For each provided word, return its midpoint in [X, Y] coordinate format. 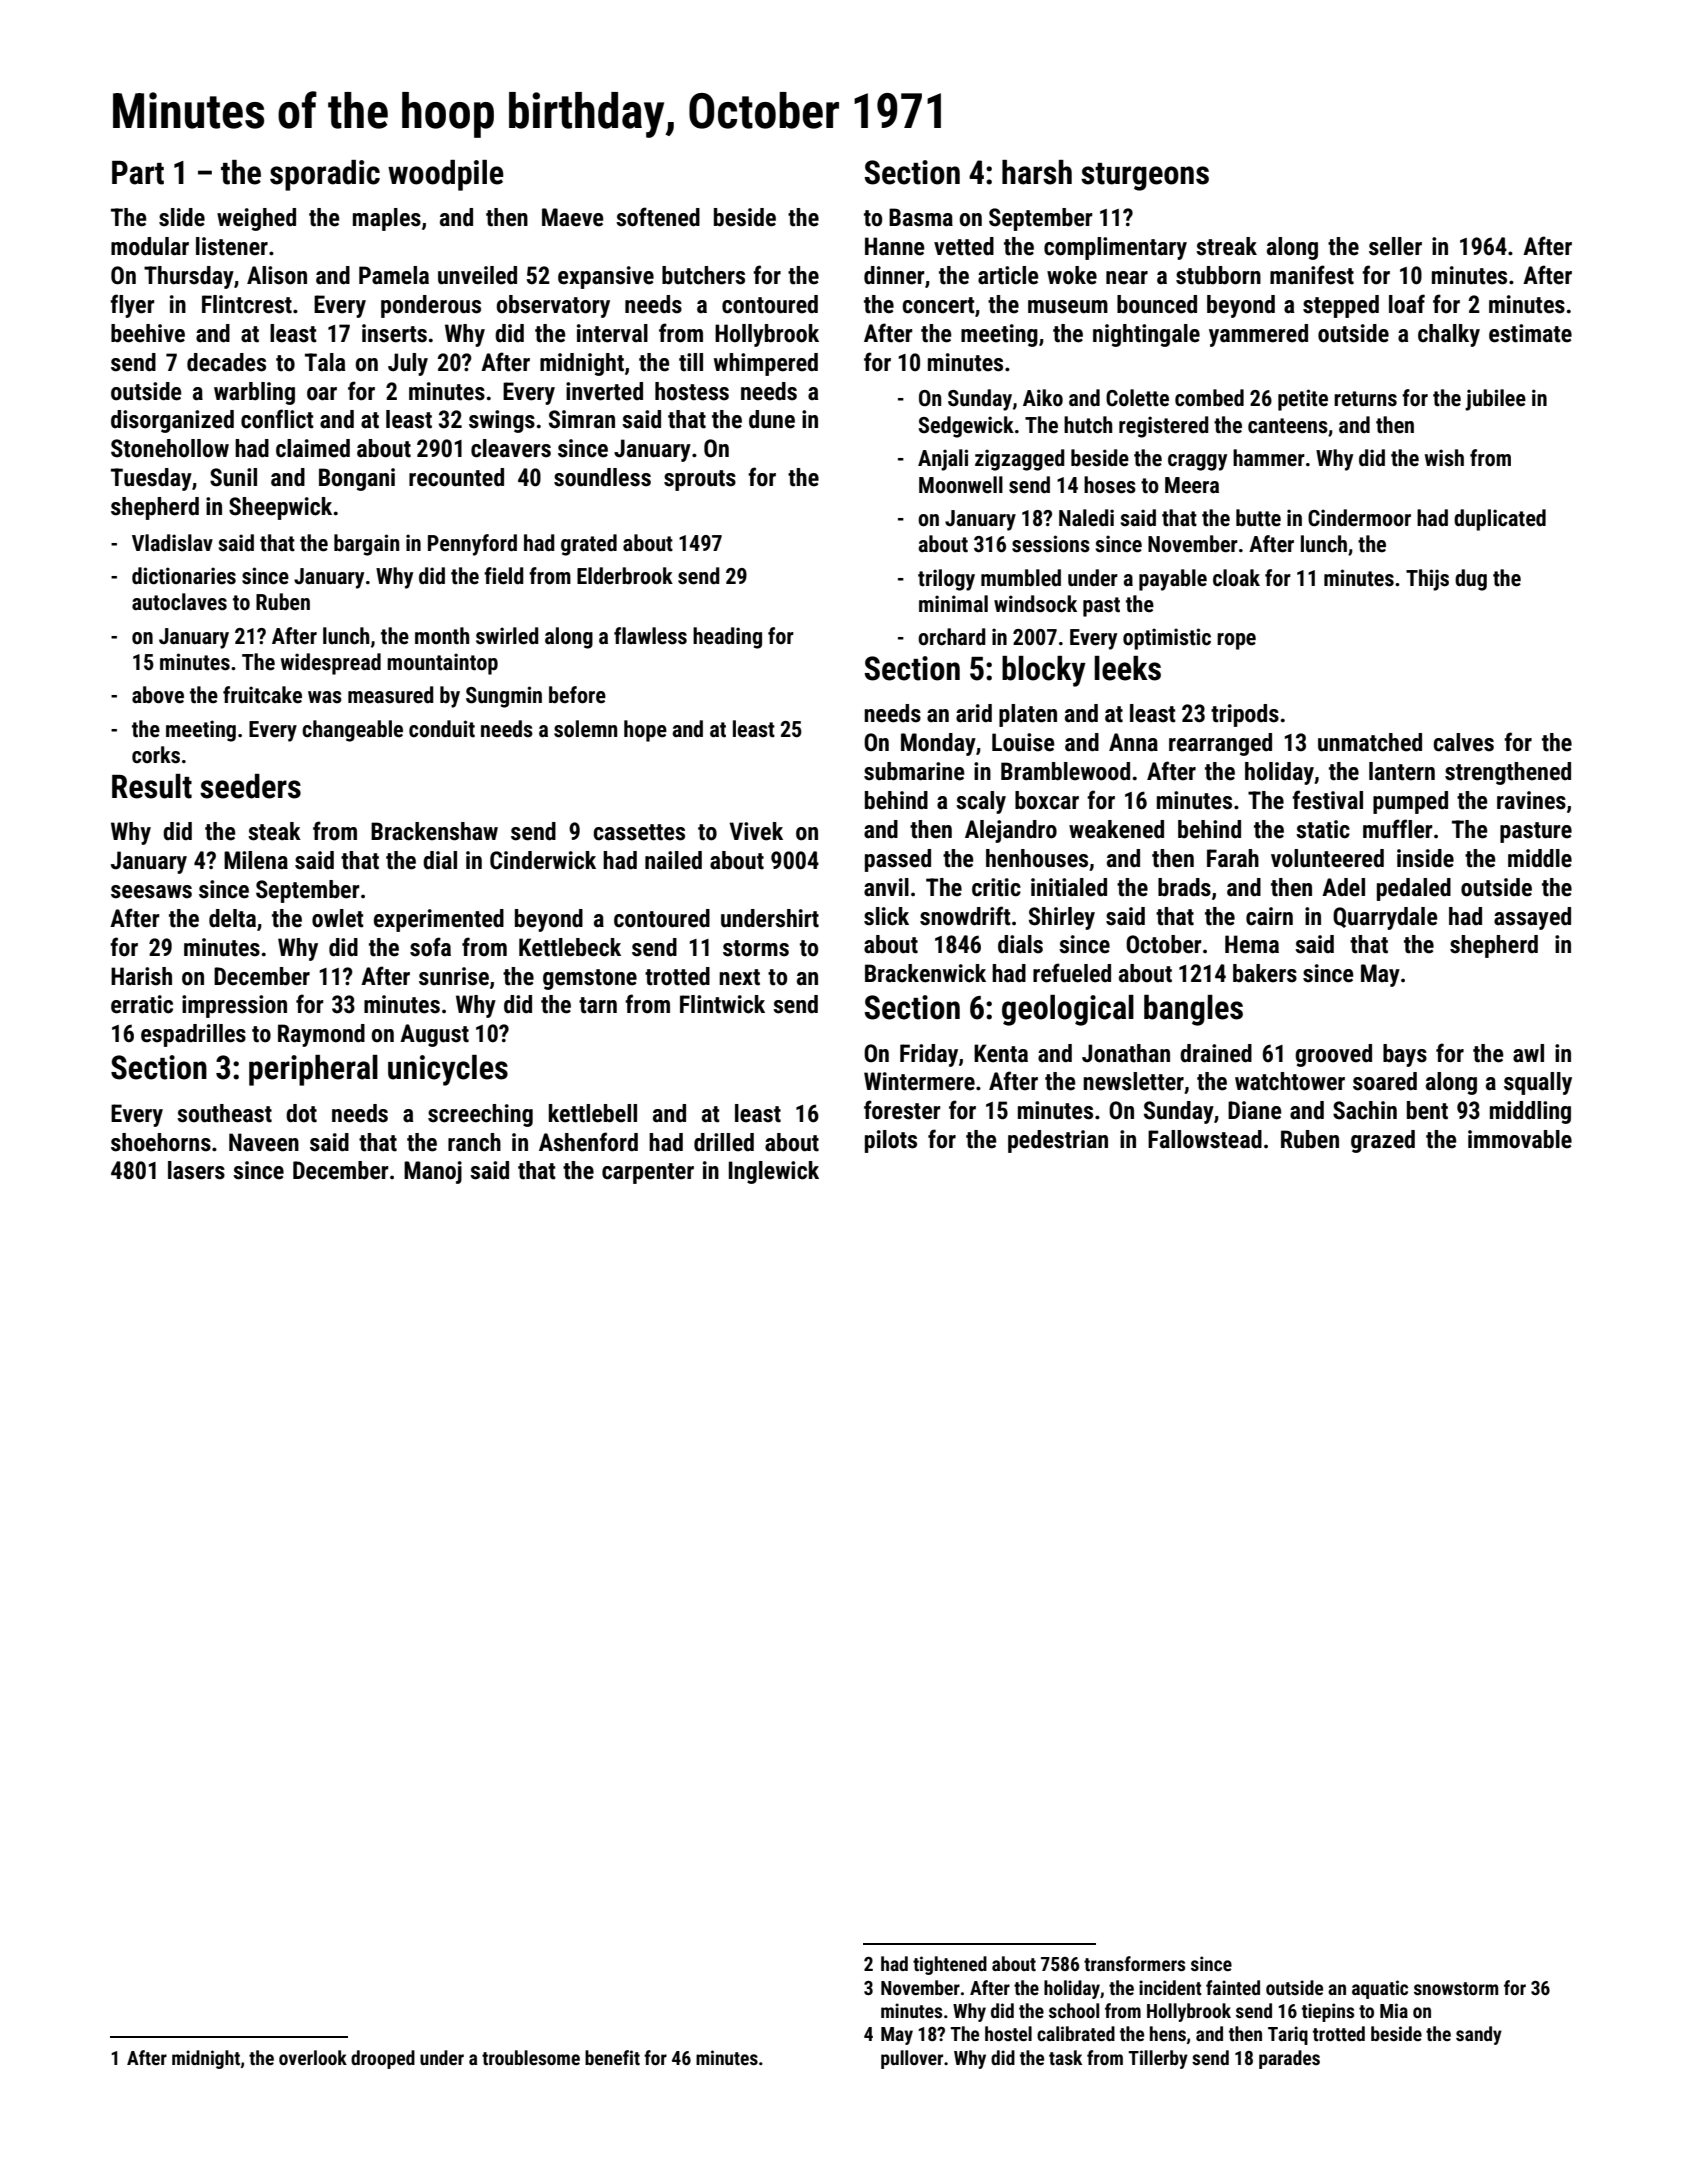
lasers [196, 1170]
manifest [1312, 275]
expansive [606, 277]
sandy [1479, 2035]
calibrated [1076, 2033]
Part [138, 173]
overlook [313, 2057]
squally [1538, 1083]
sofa [430, 947]
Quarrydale [1385, 918]
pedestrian [1058, 1141]
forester [902, 1110]
